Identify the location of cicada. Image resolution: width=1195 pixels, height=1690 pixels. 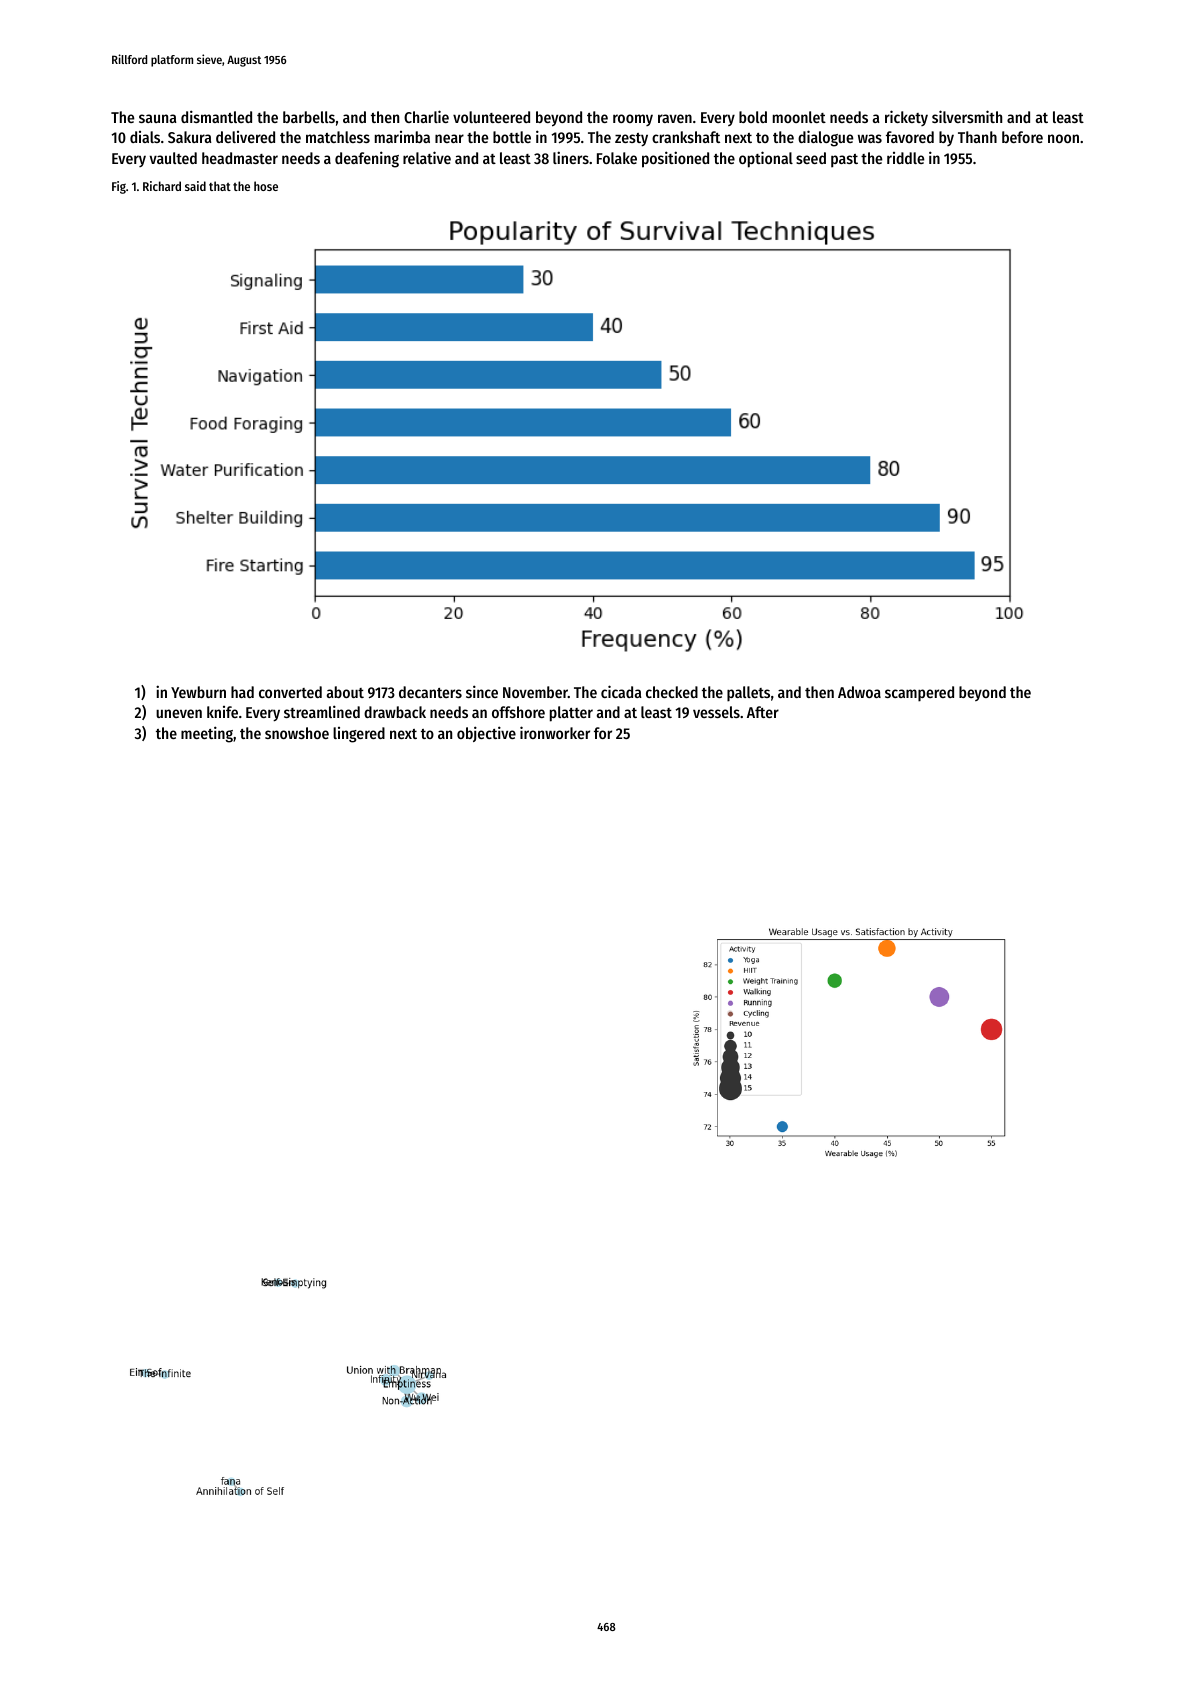
(621, 691).
